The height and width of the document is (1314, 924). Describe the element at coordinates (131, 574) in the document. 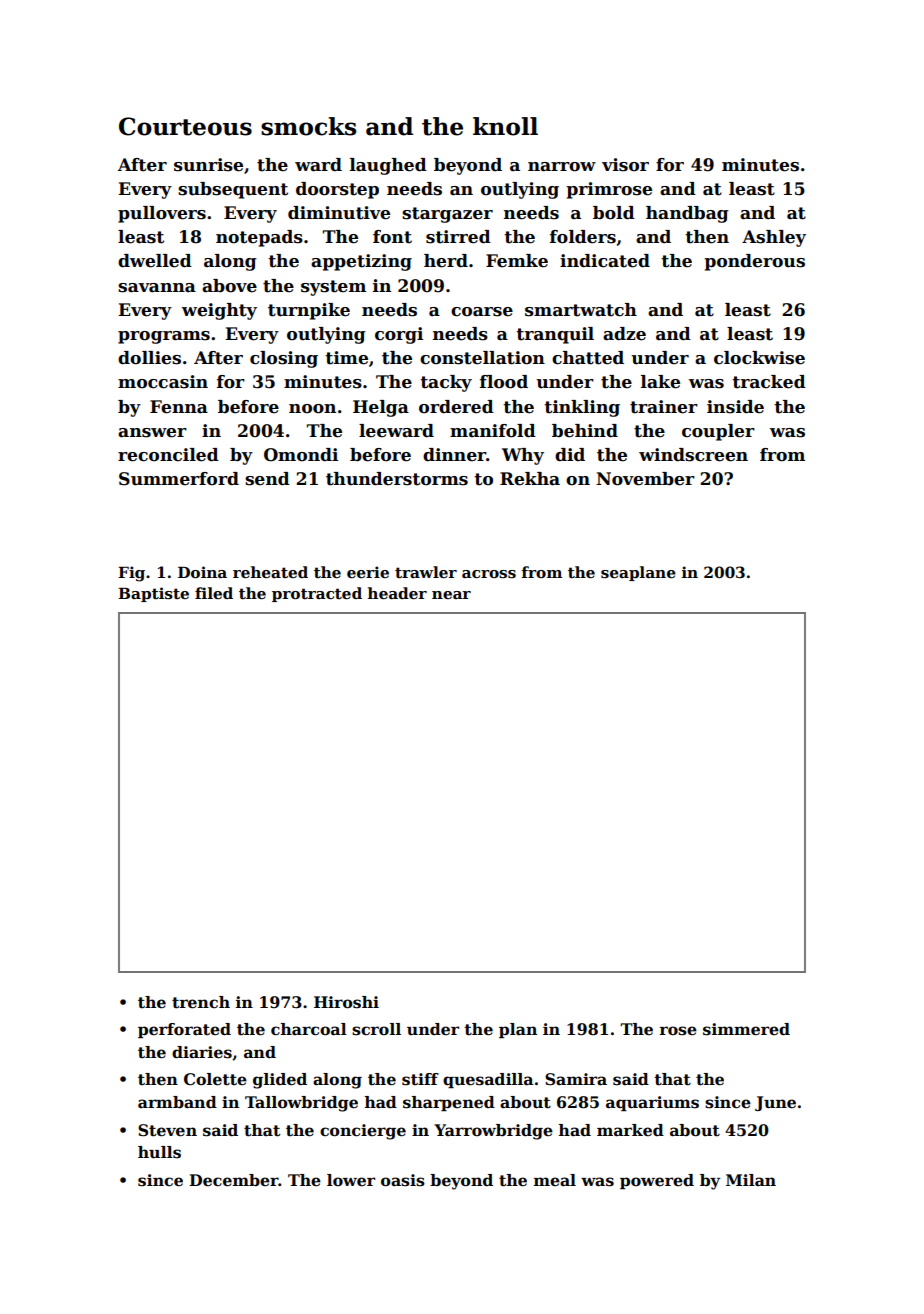

I see `Fig` at that location.
